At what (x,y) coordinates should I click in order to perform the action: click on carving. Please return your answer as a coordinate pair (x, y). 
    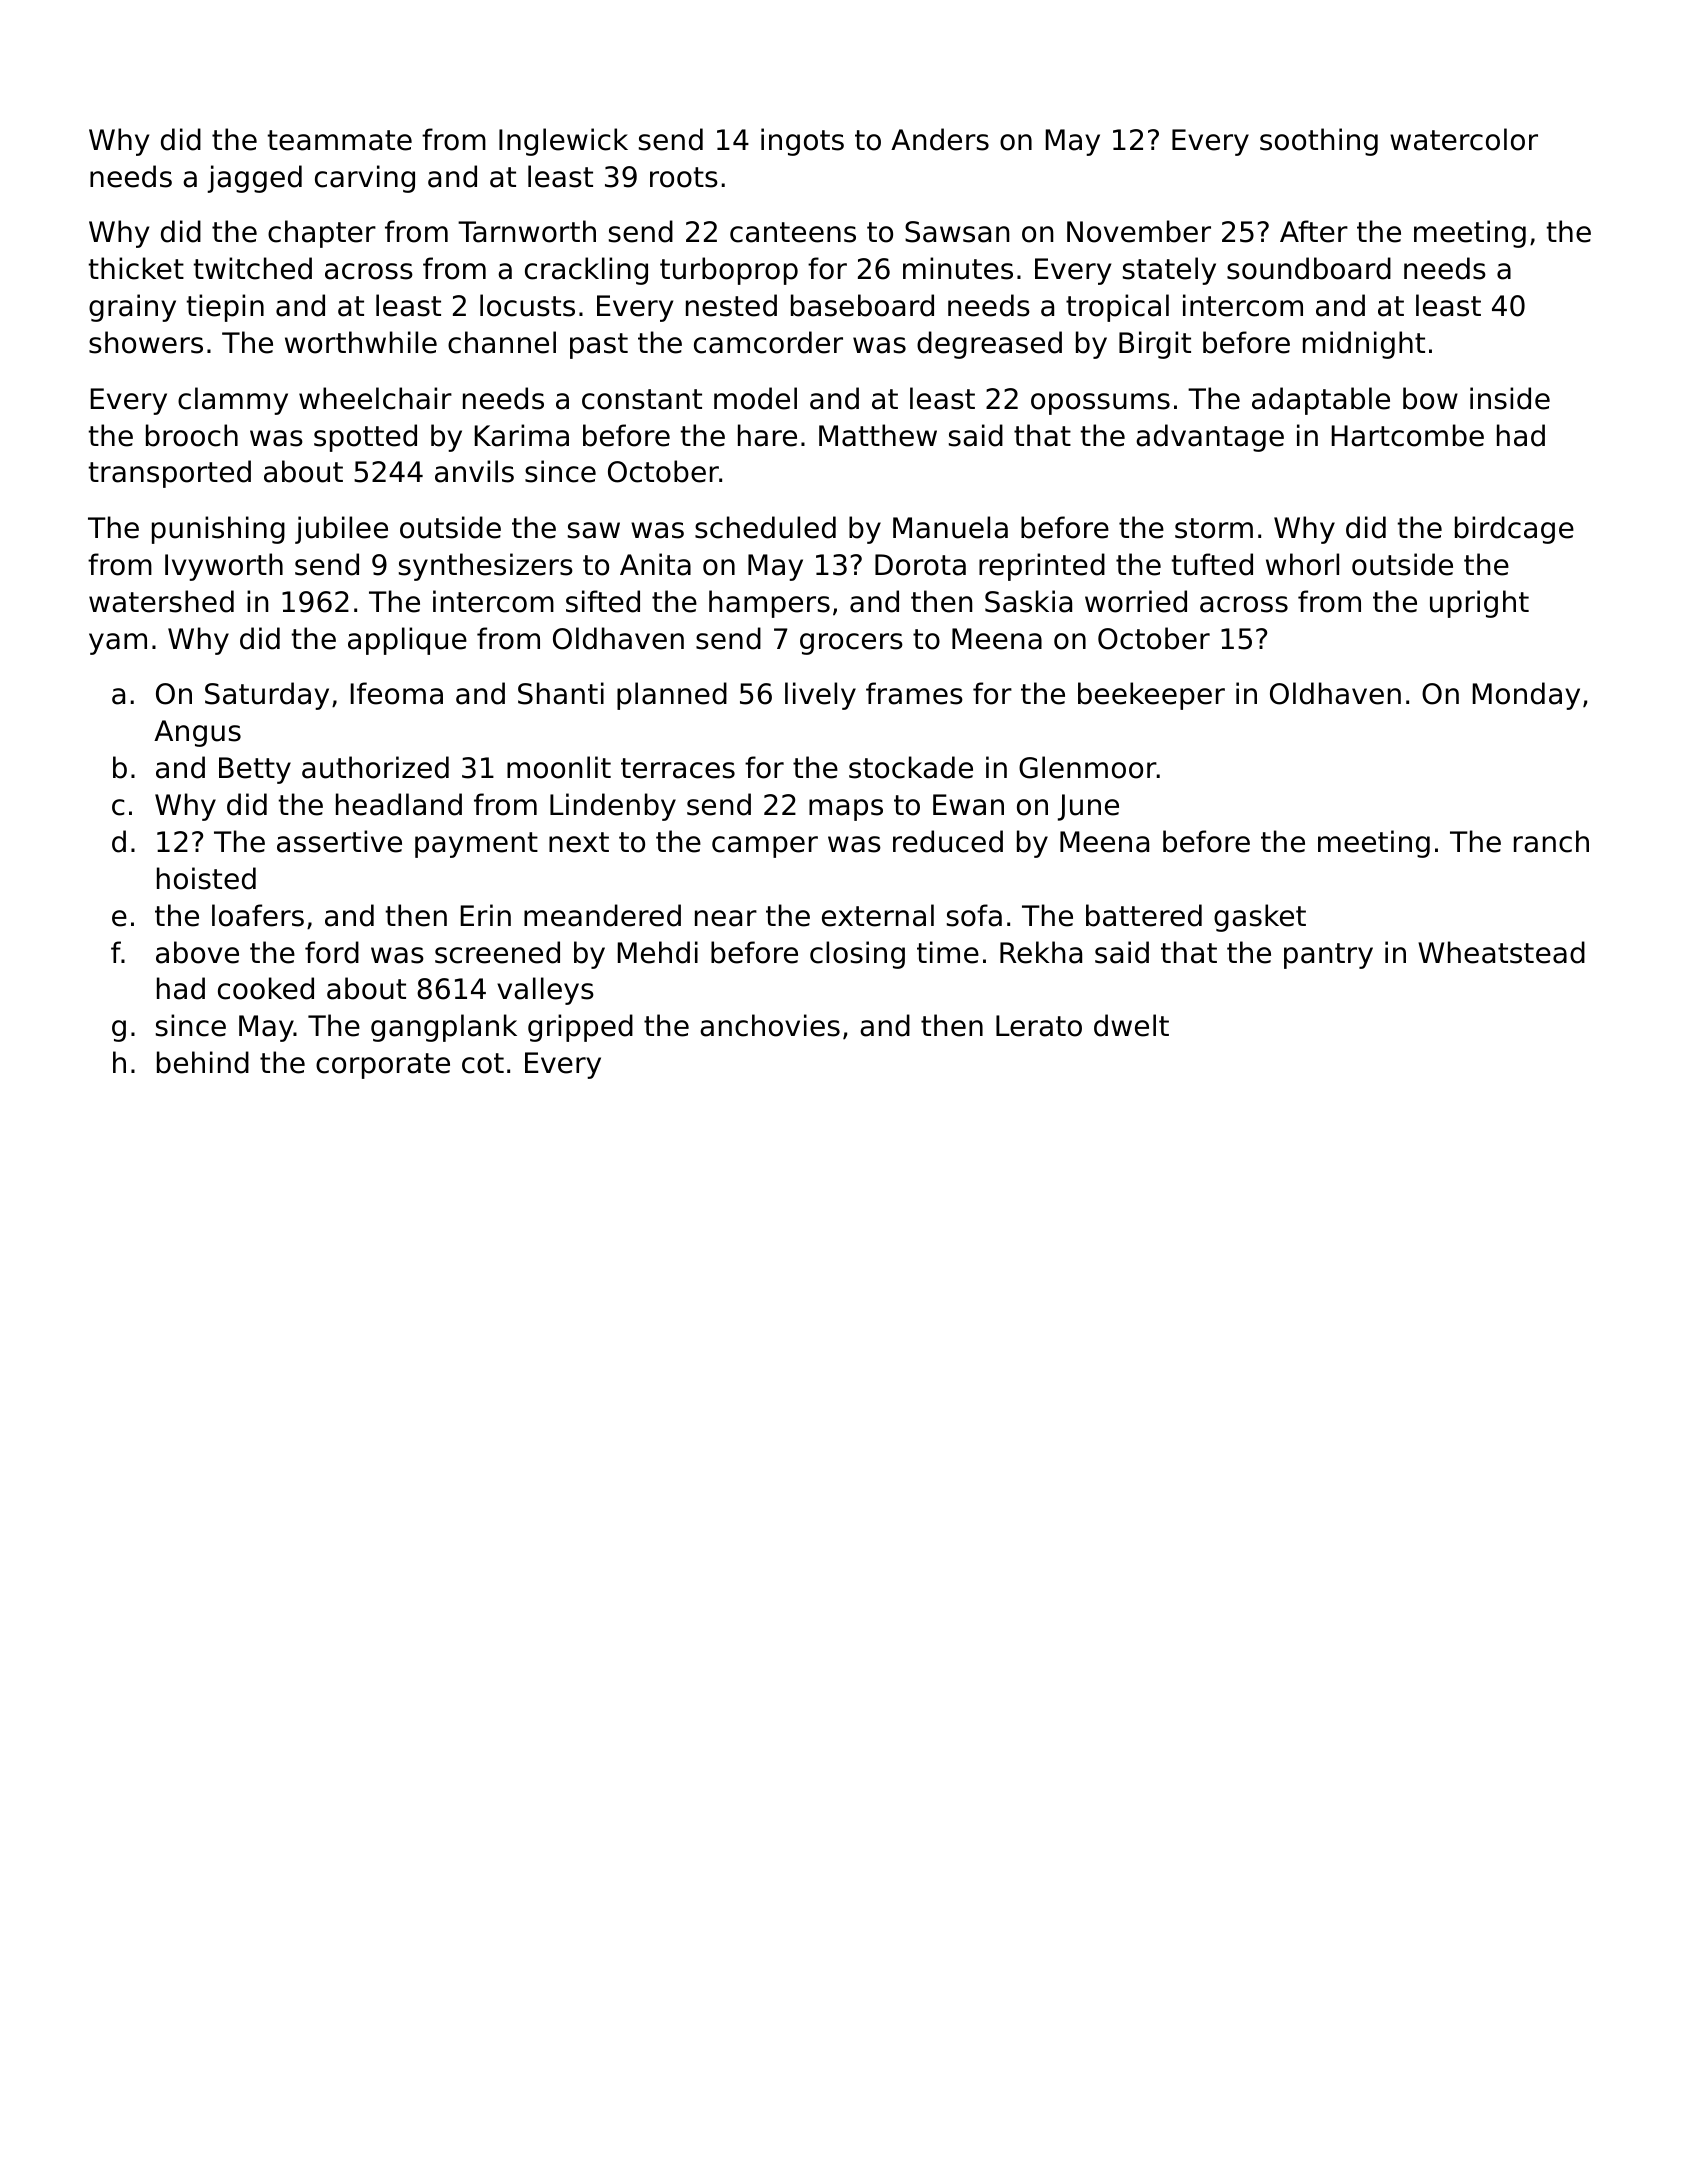
    Looking at the image, I should click on (365, 179).
